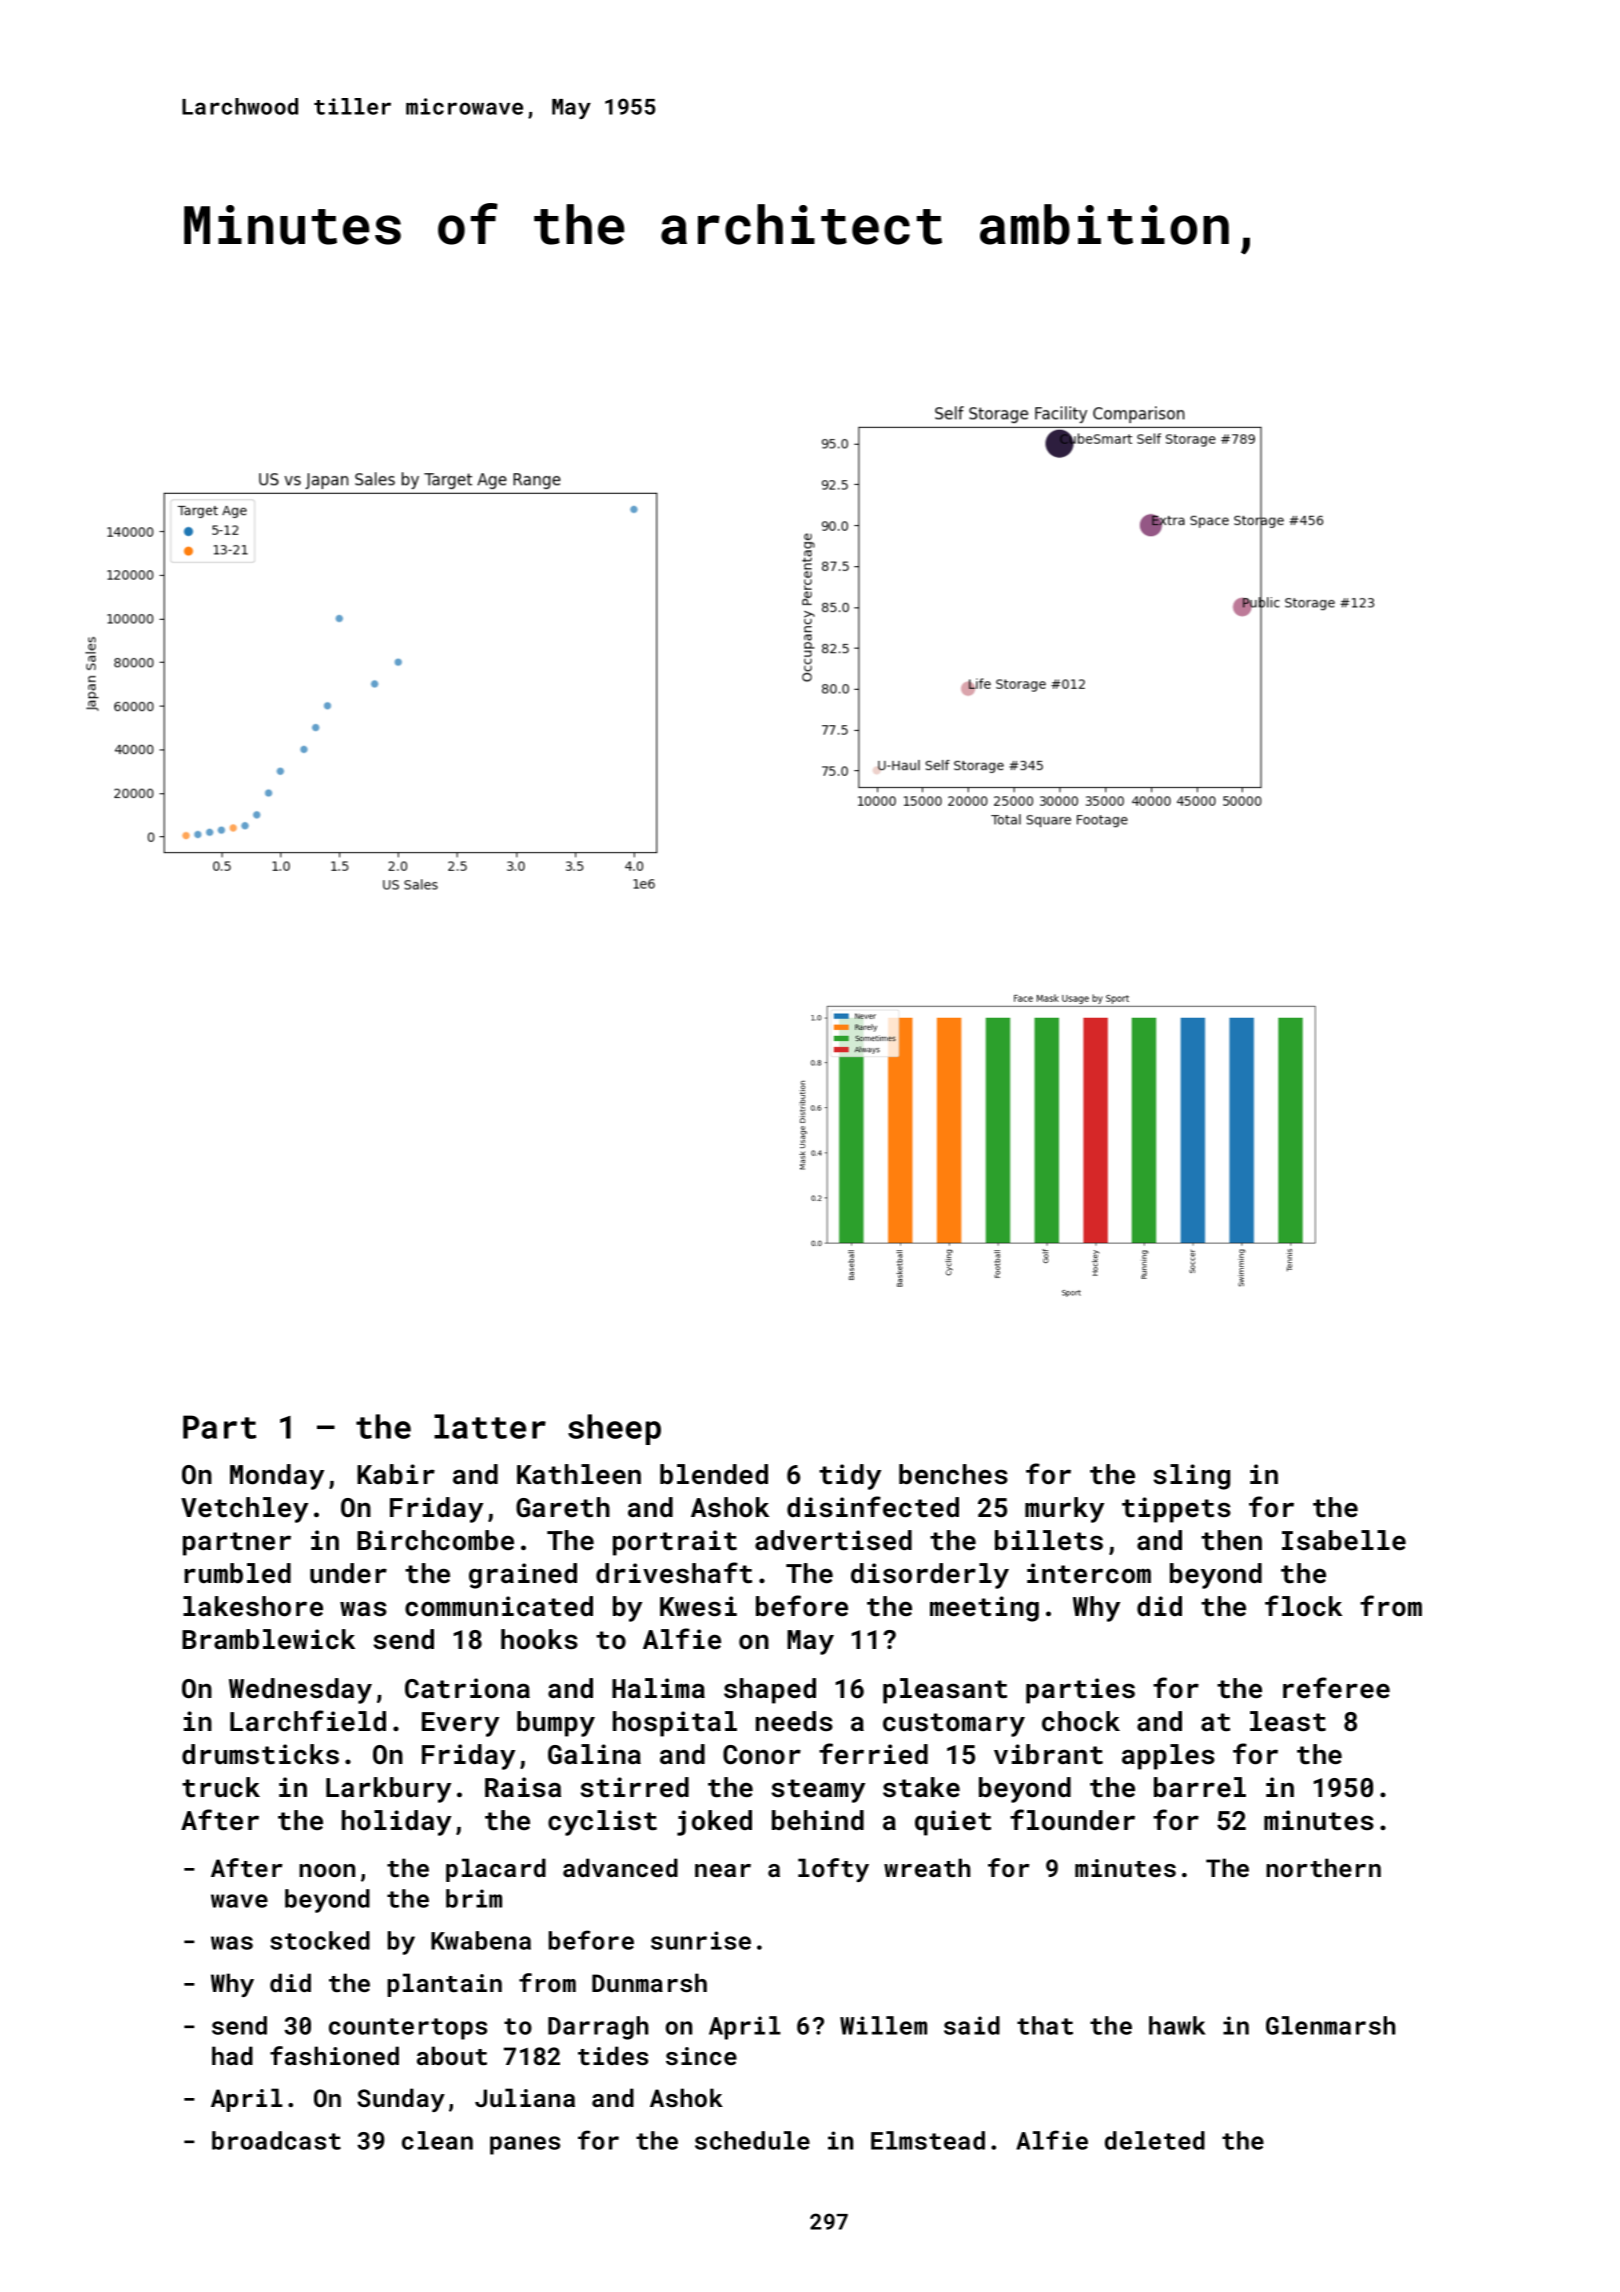 The height and width of the screenshot is (2292, 1620). Describe the element at coordinates (474, 1898) in the screenshot. I see `brim` at that location.
